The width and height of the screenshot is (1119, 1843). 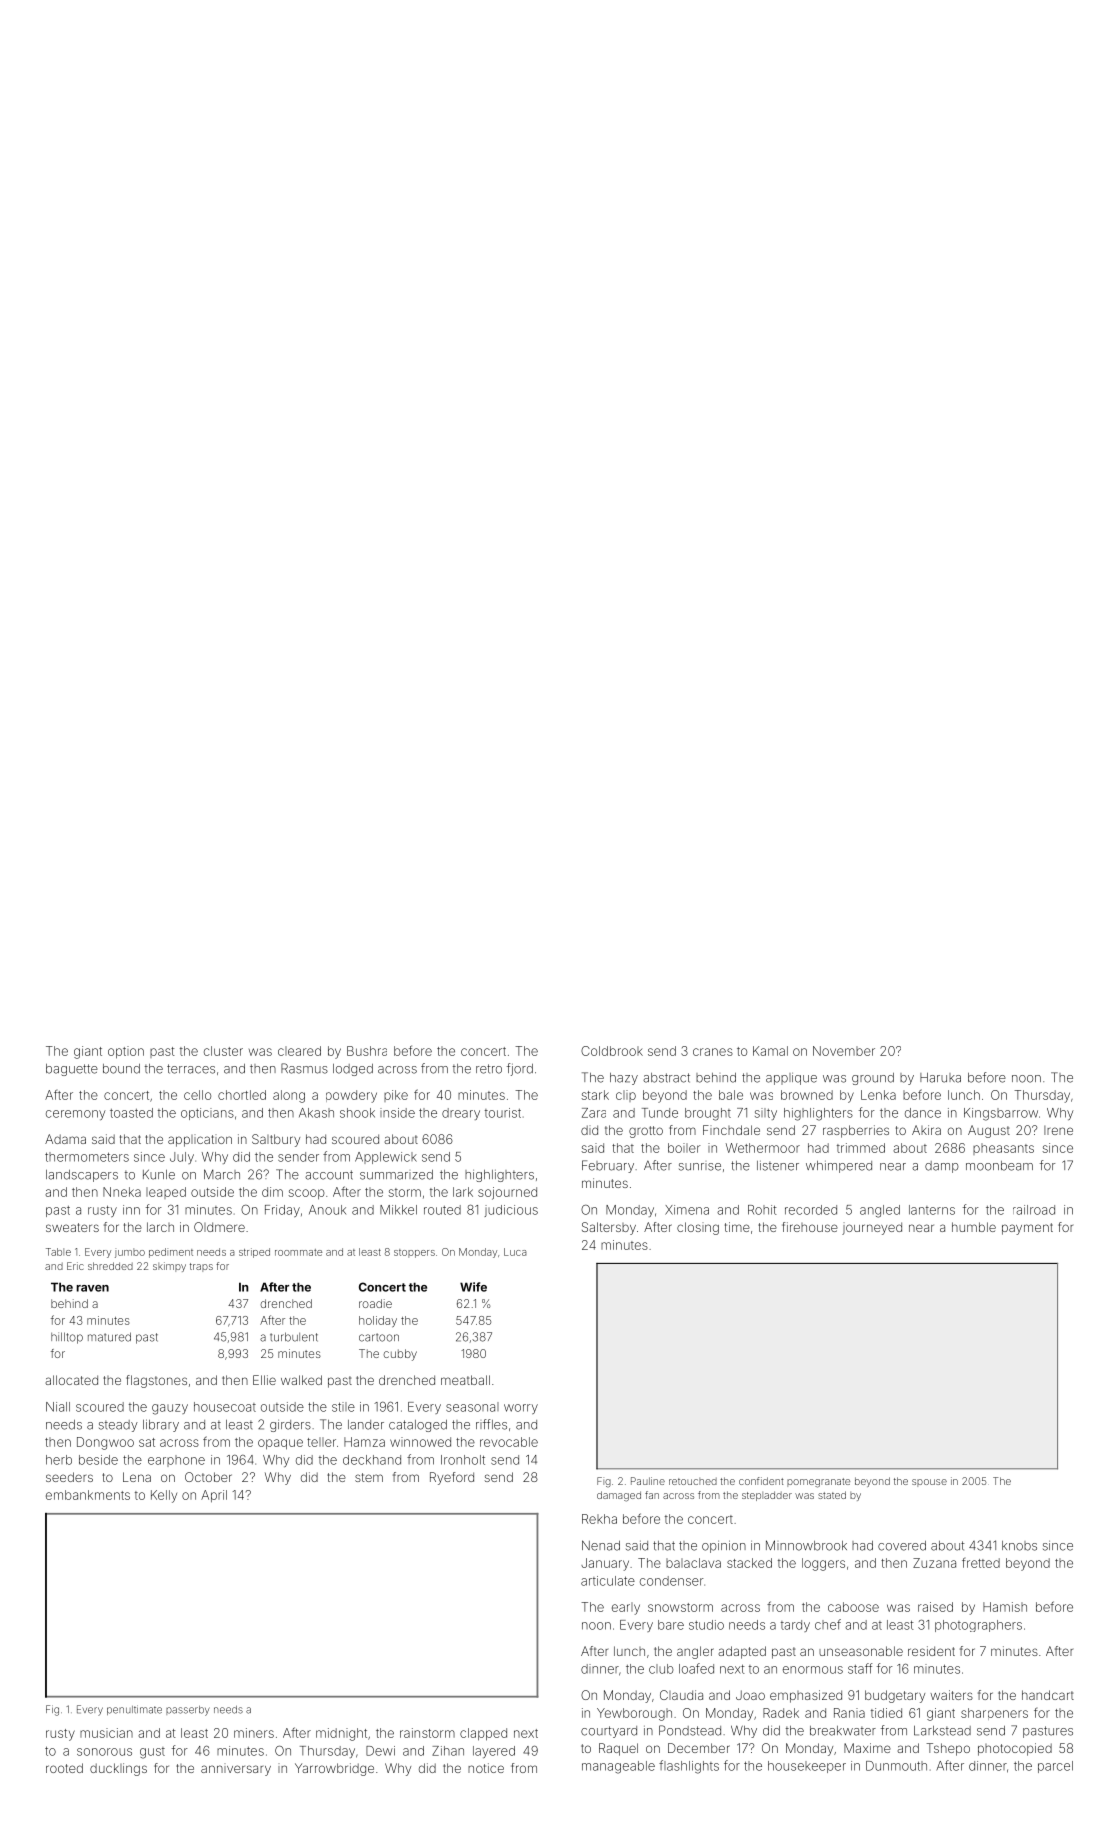 What do you see at coordinates (396, 1175) in the screenshot?
I see `summarized` at bounding box center [396, 1175].
